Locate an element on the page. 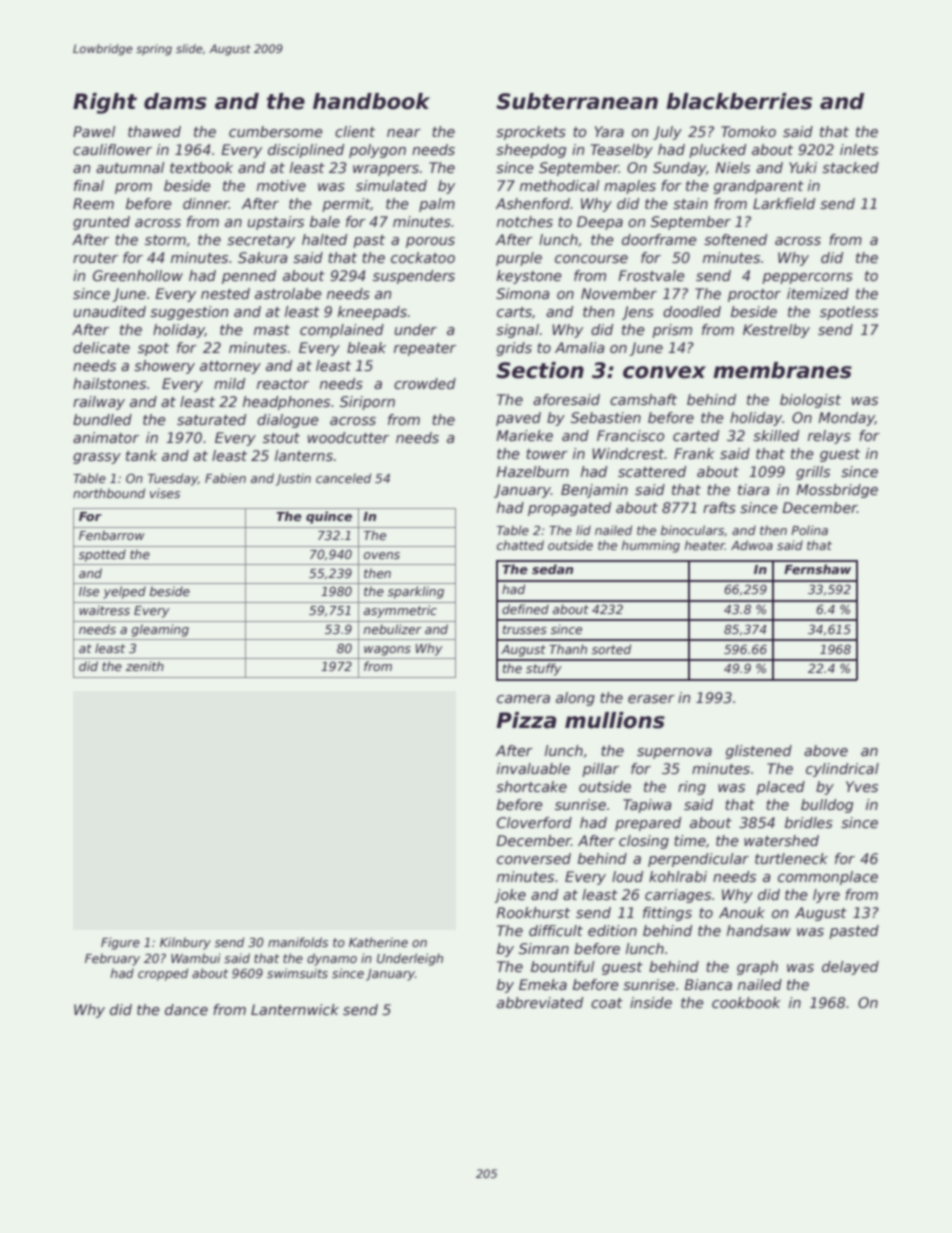  dance is located at coordinates (186, 1009).
